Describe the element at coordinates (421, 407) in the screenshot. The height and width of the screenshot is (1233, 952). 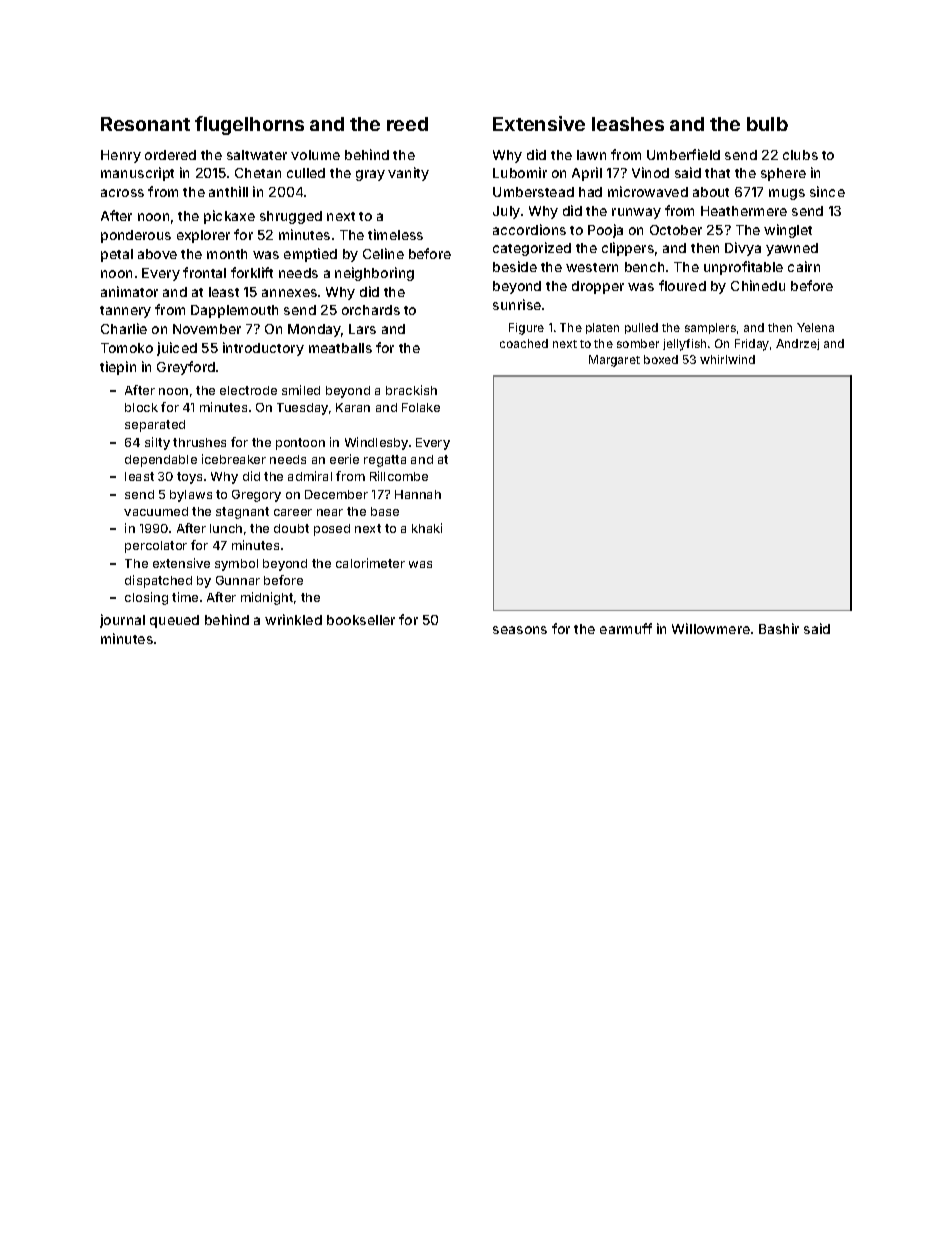
I see `Folake` at that location.
